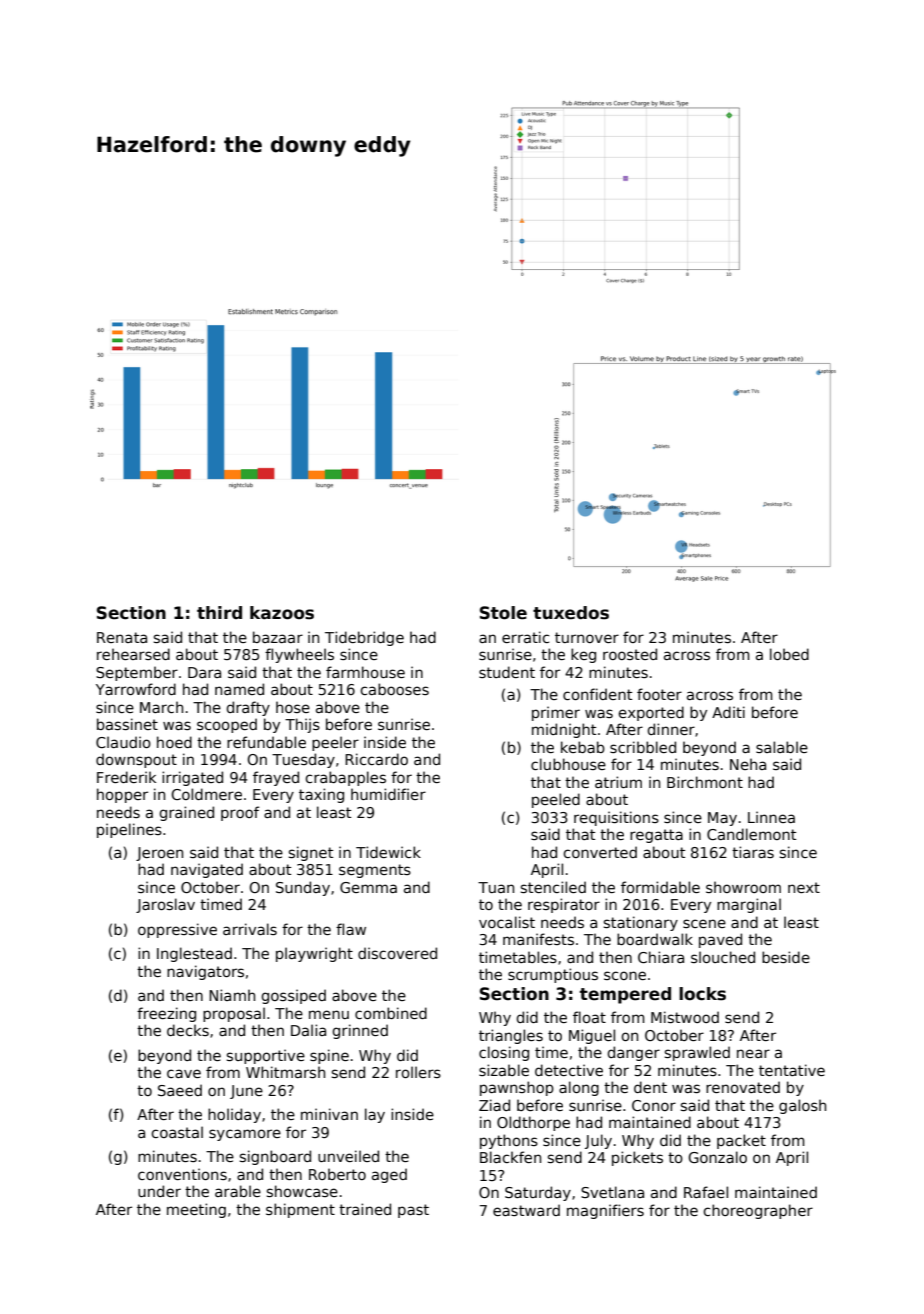 The image size is (924, 1314). I want to click on tuxedos, so click(571, 613).
